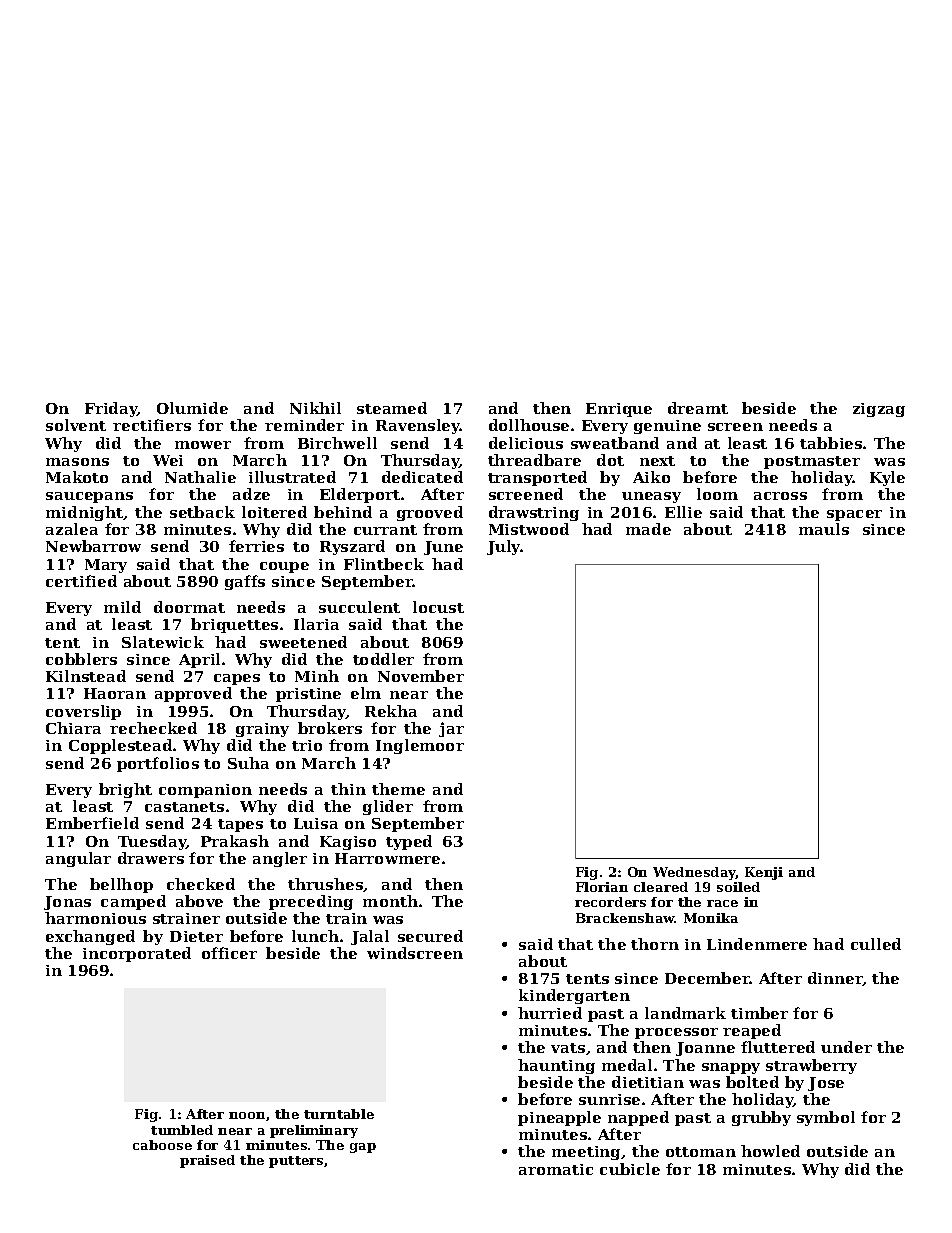 The height and width of the screenshot is (1233, 952). I want to click on azalea, so click(72, 529).
